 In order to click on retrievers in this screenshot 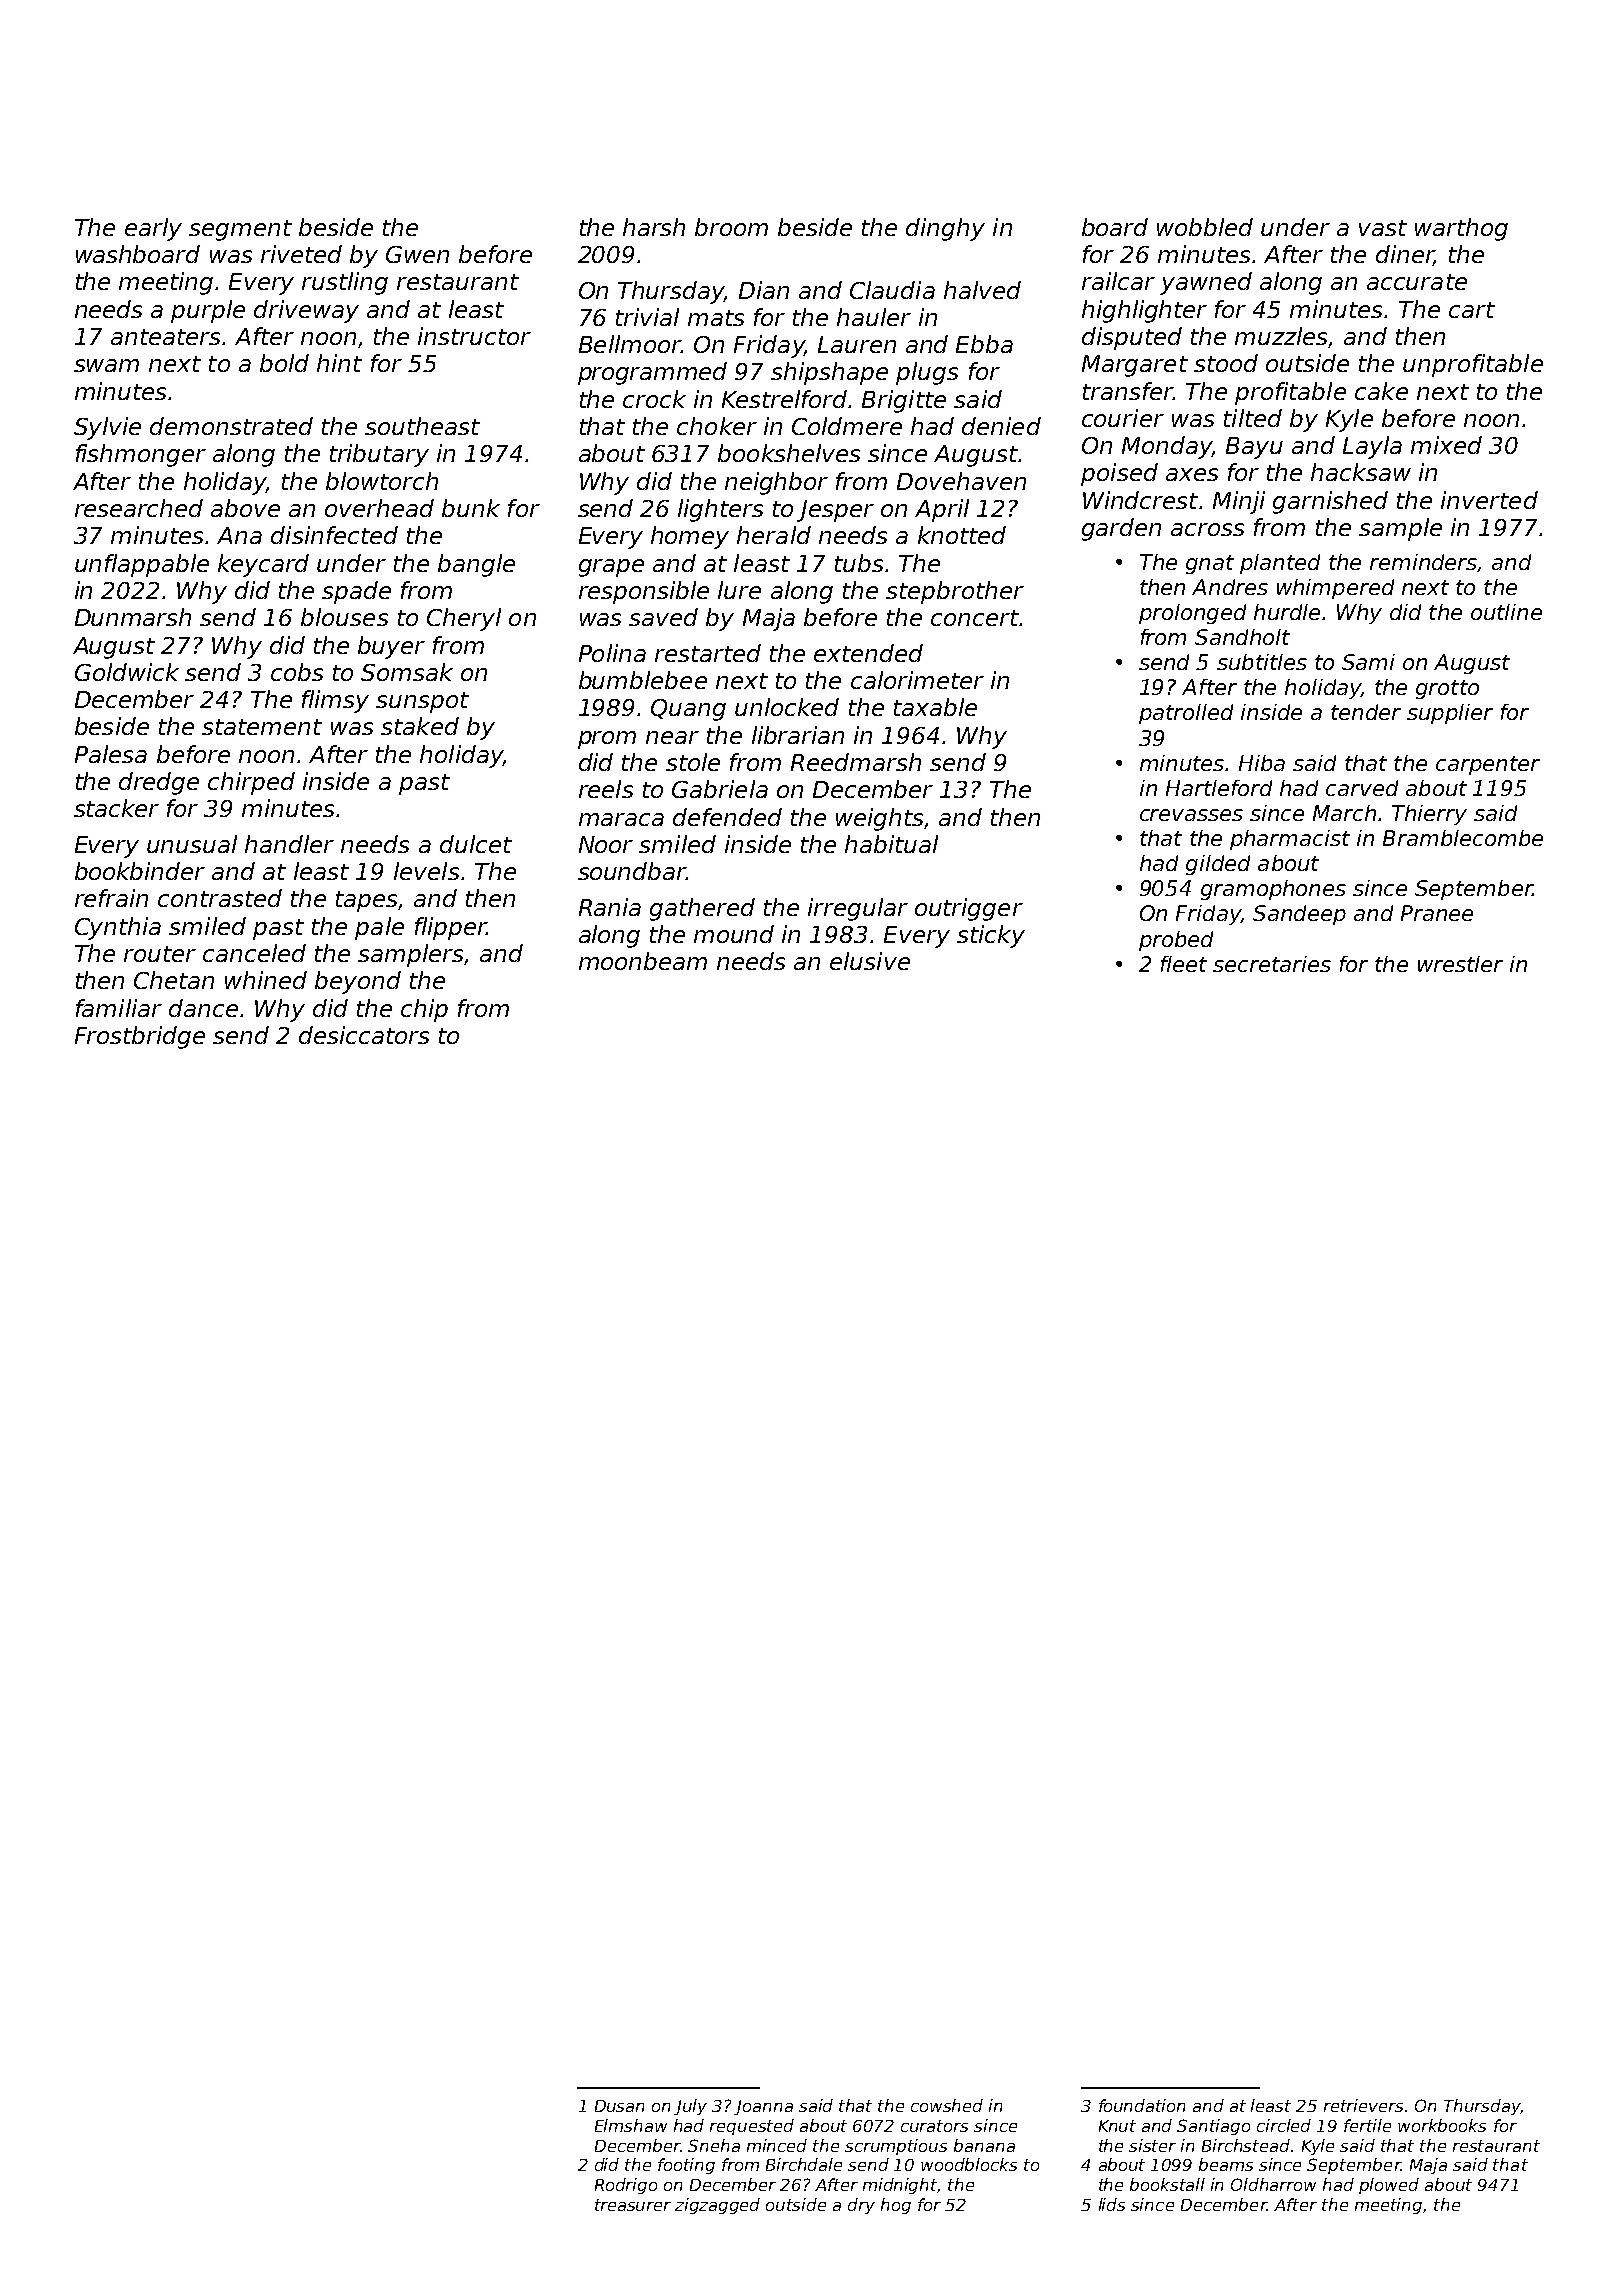, I will do `click(1363, 2105)`.
